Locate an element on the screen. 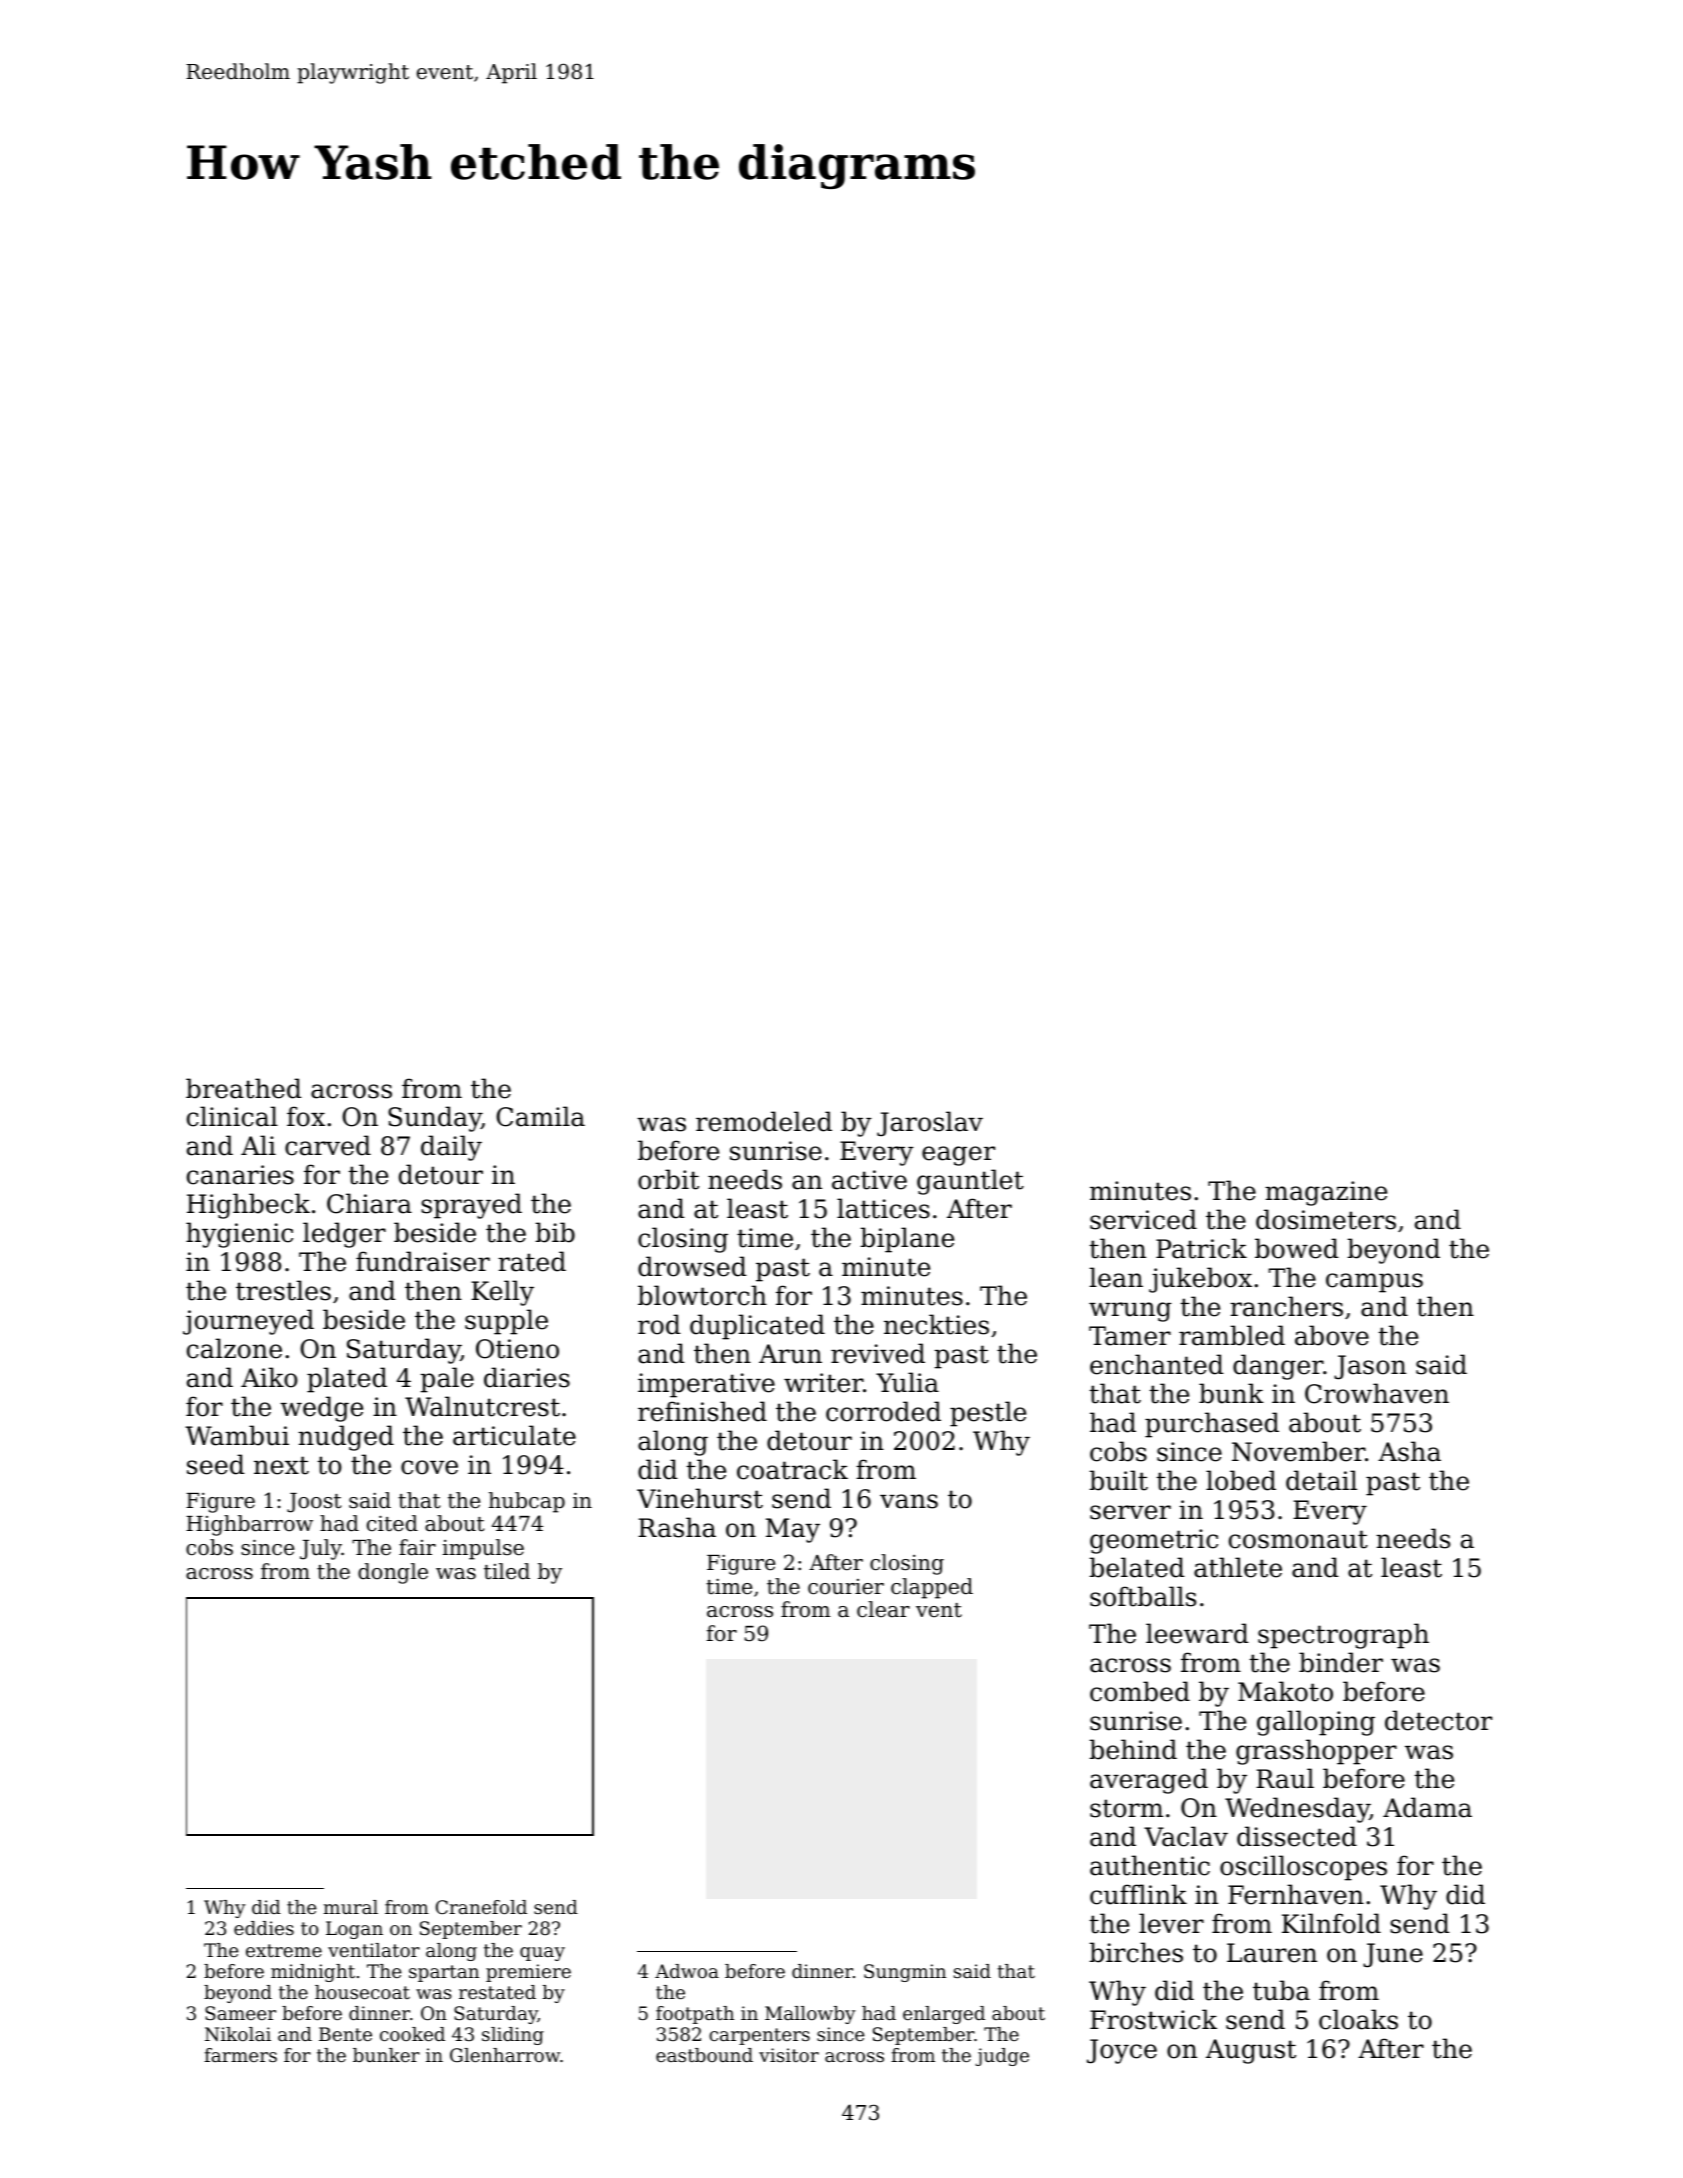 The height and width of the screenshot is (2178, 1683). Glenharrow is located at coordinates (505, 2055).
